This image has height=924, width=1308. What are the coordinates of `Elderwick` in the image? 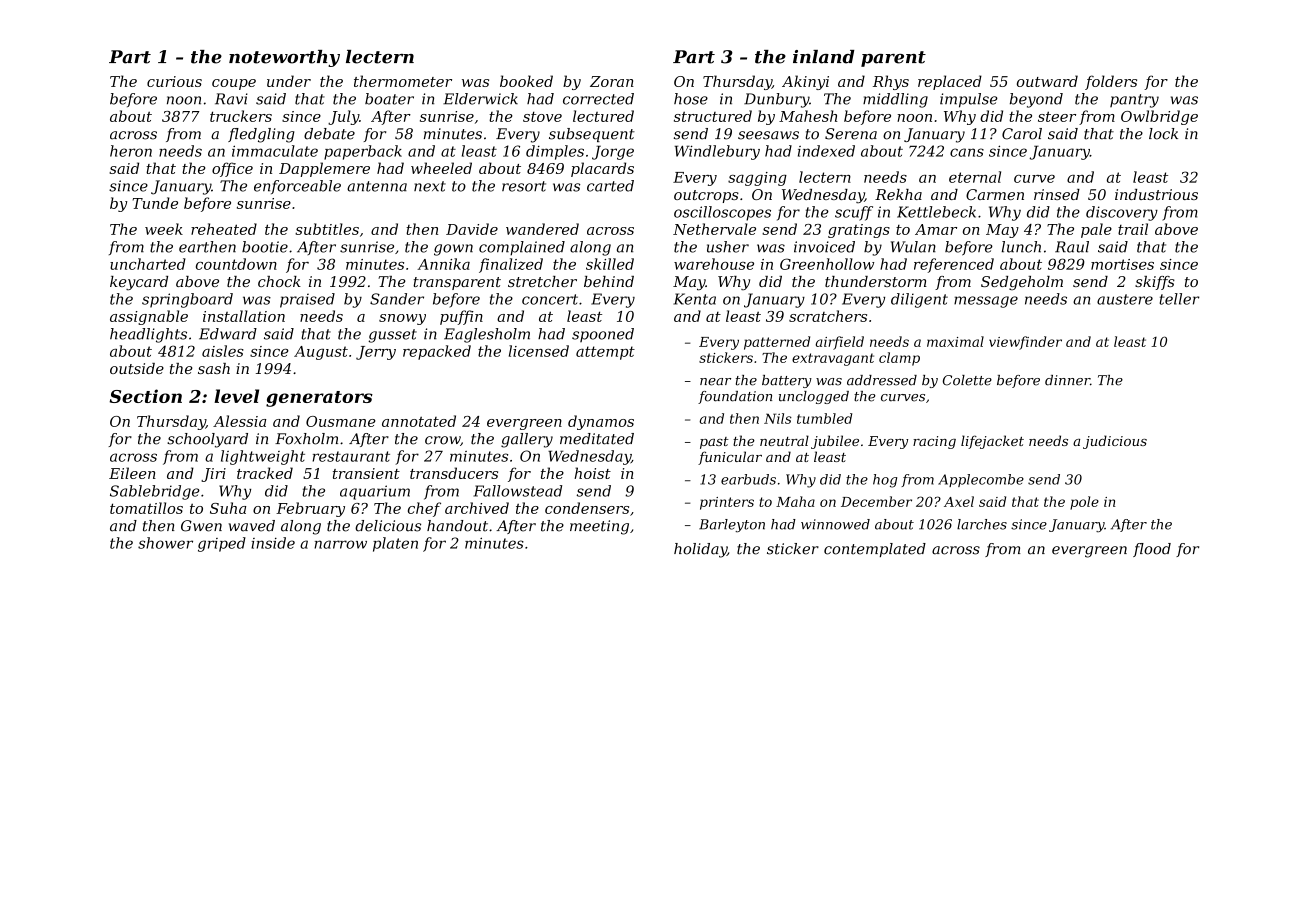 It's located at (480, 99).
